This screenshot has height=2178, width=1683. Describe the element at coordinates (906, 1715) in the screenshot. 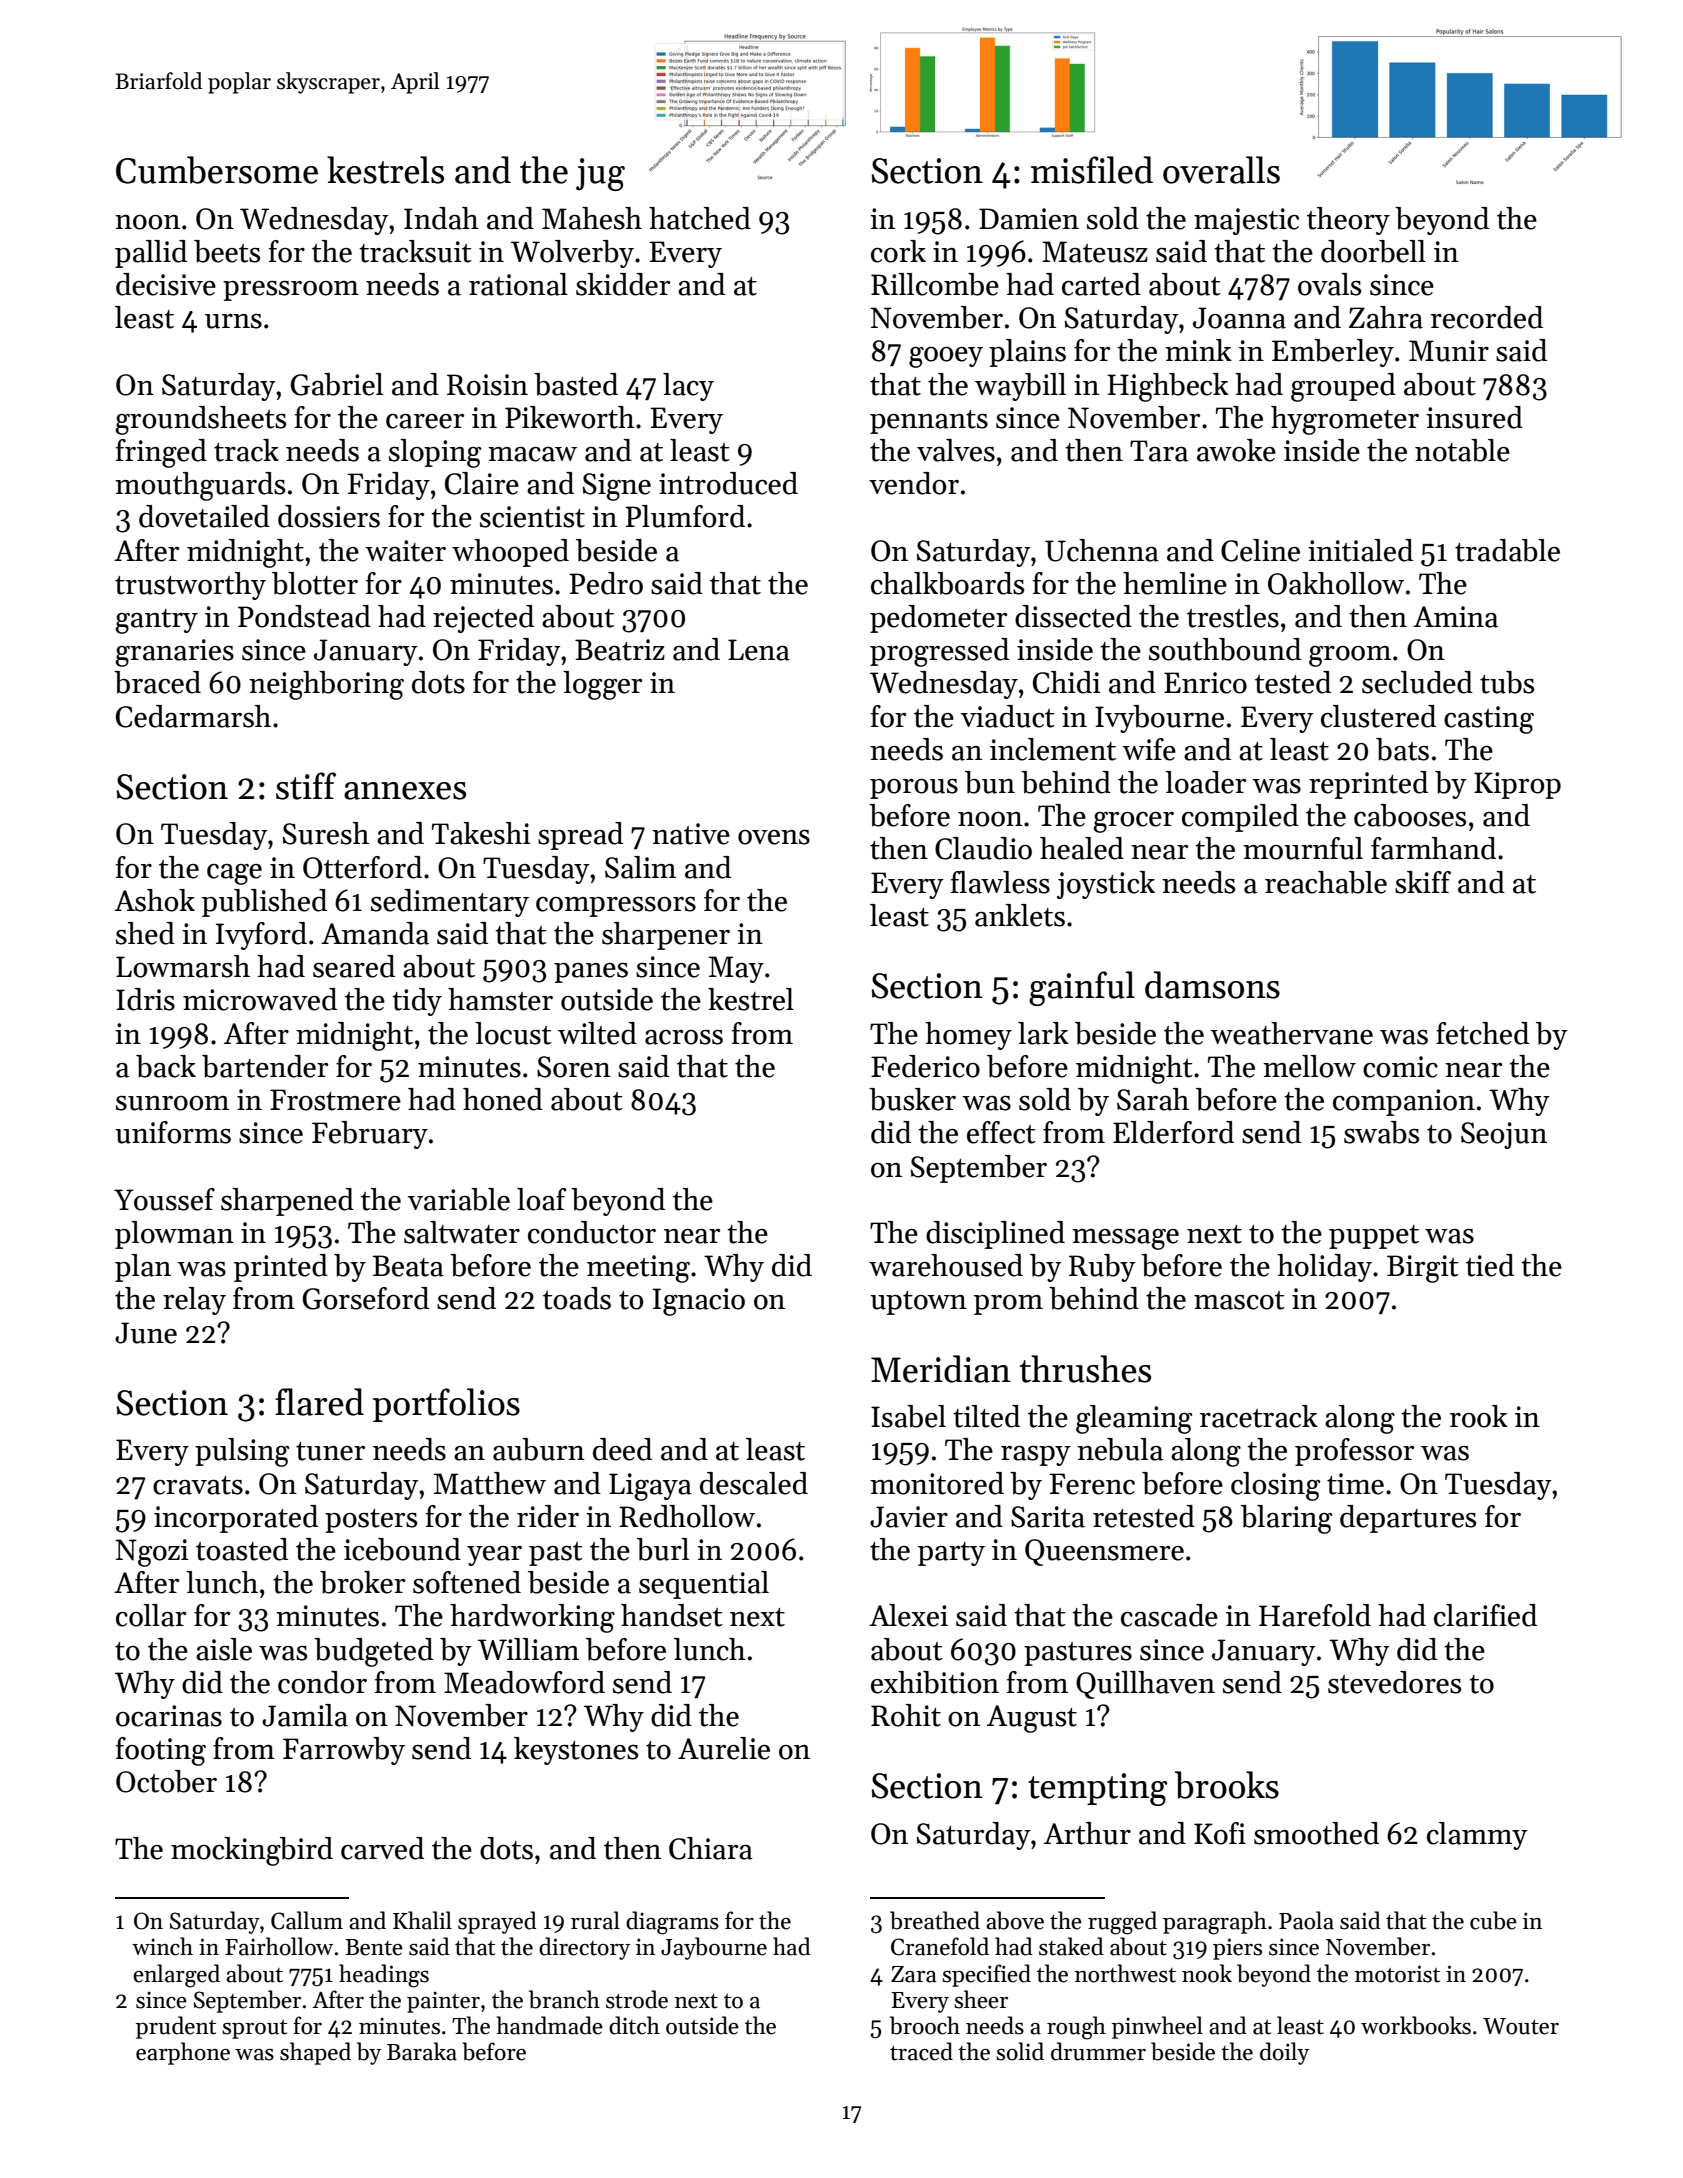

I see `Rohit` at that location.
